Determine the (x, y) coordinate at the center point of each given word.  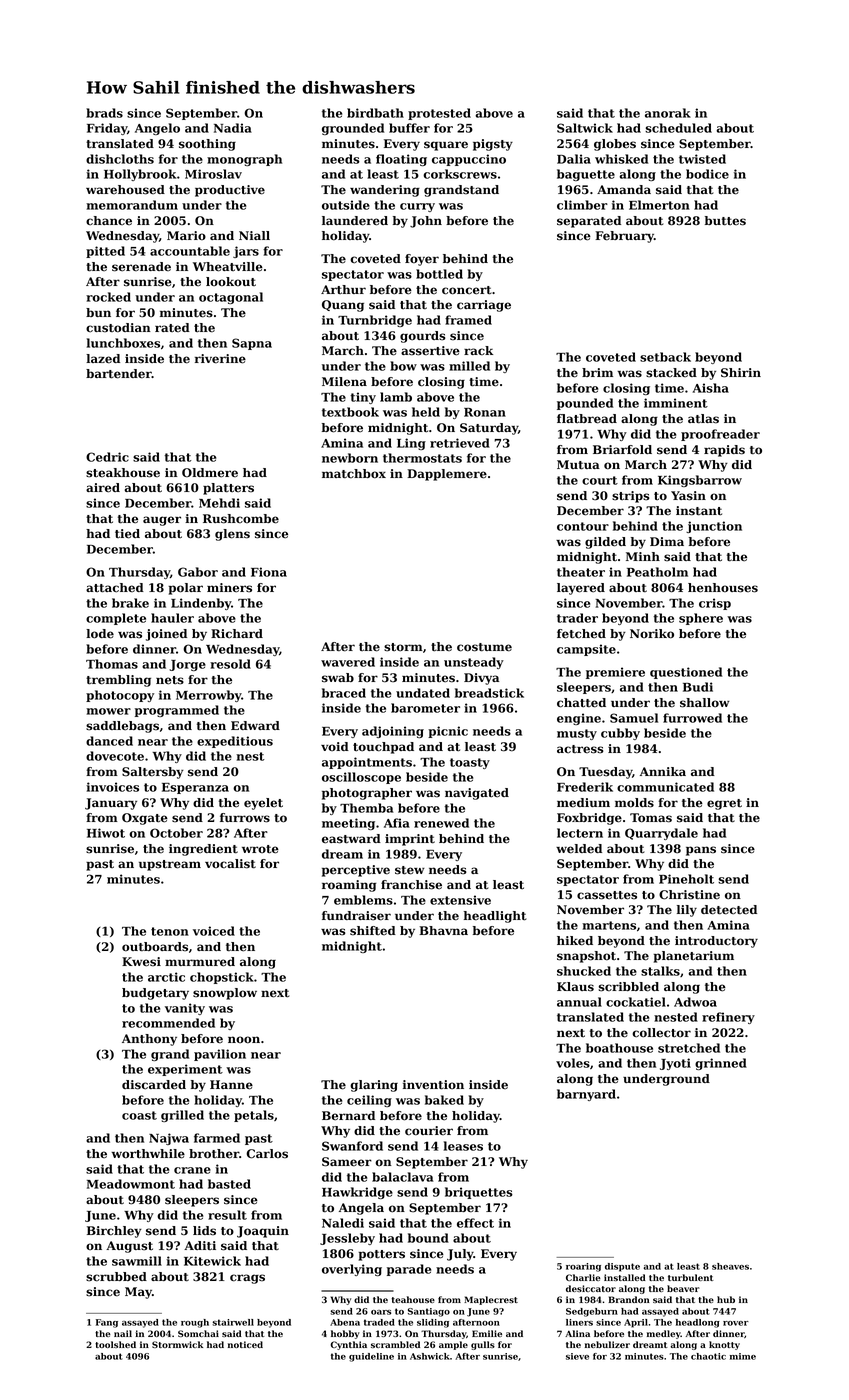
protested (439, 114)
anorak (668, 113)
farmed (217, 1138)
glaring (374, 1086)
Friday (107, 129)
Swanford (352, 1146)
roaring (583, 1267)
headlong (698, 1323)
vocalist (230, 864)
